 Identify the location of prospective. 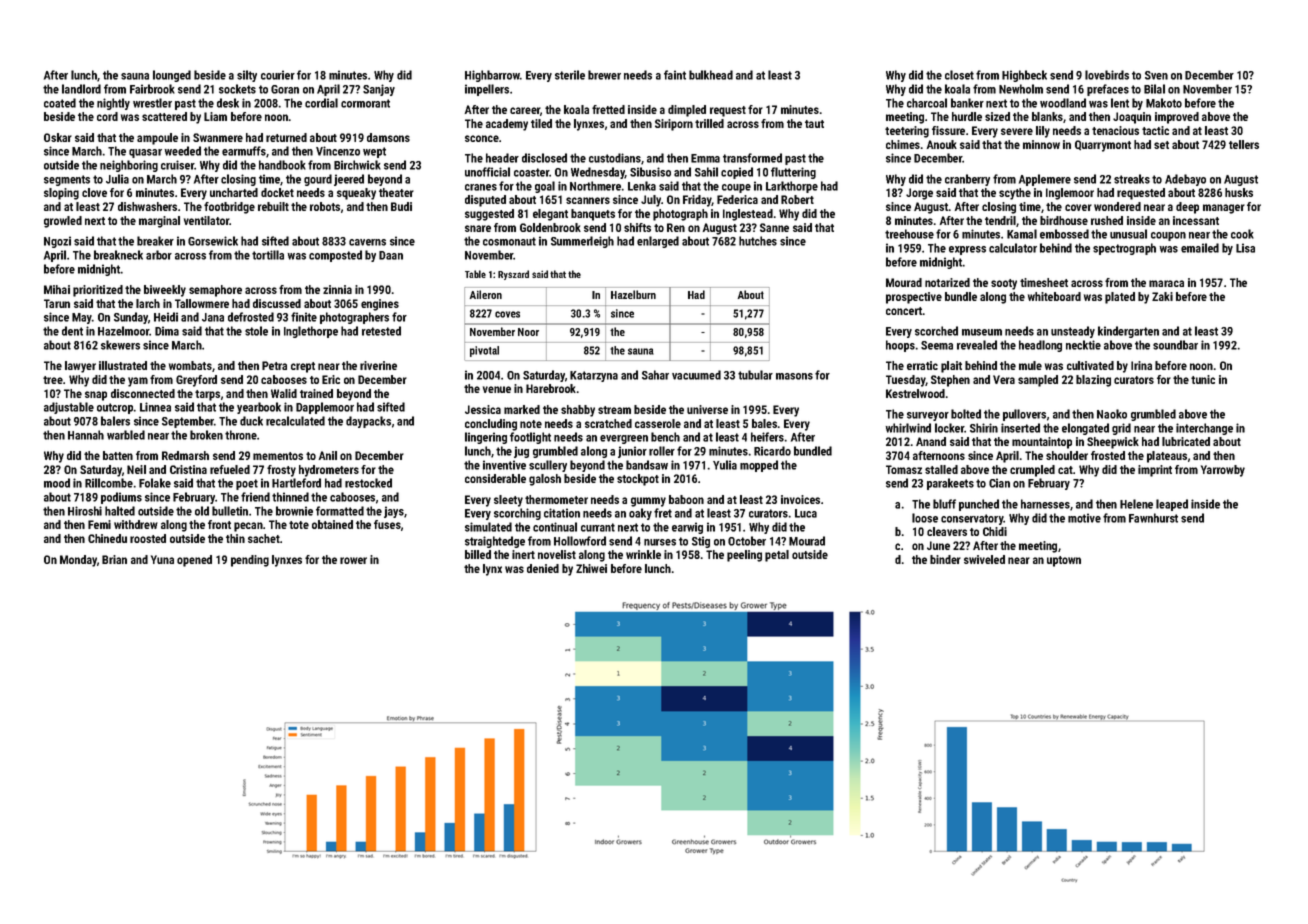
(914, 298).
